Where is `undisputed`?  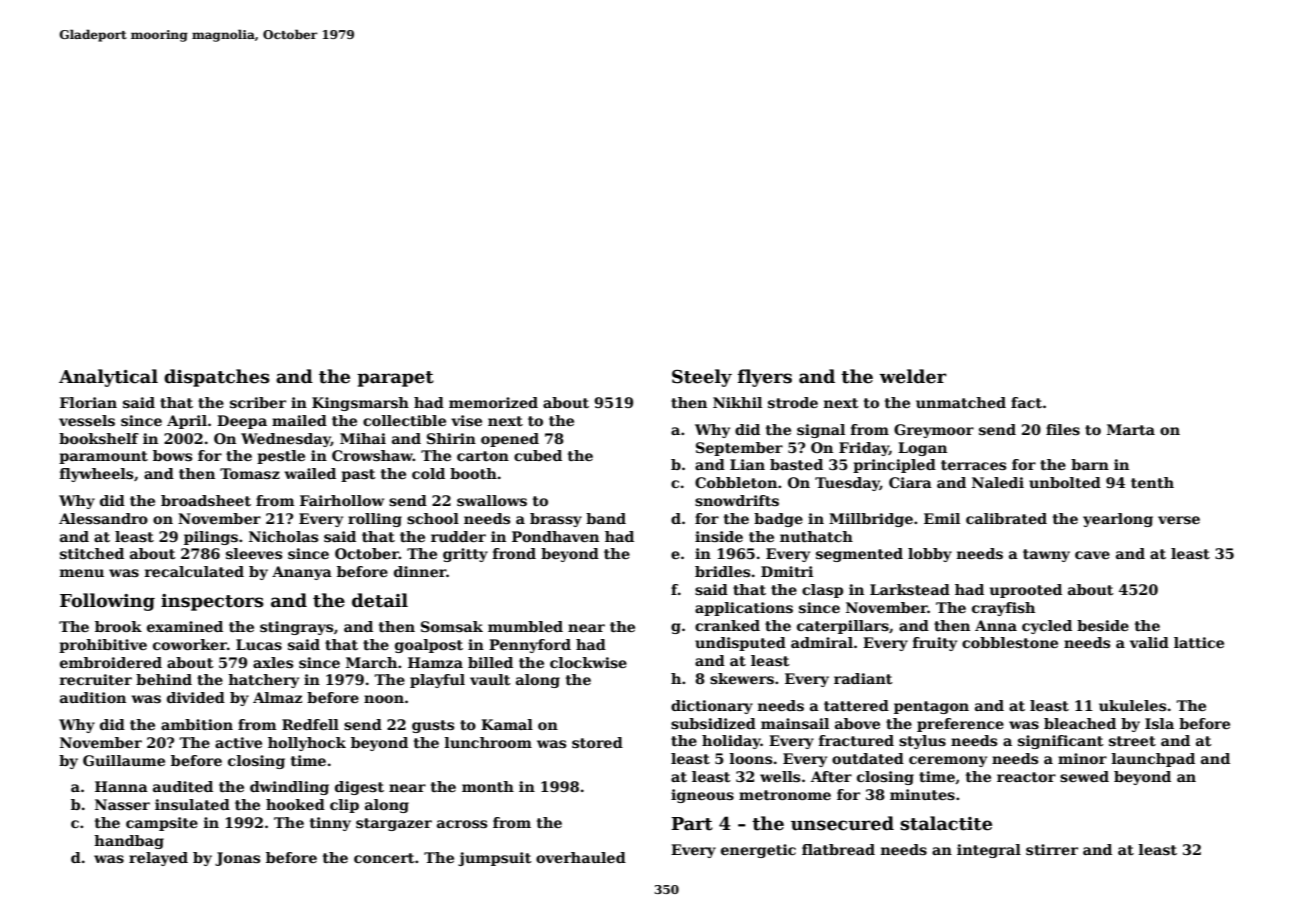
undisputed is located at coordinates (740, 644).
